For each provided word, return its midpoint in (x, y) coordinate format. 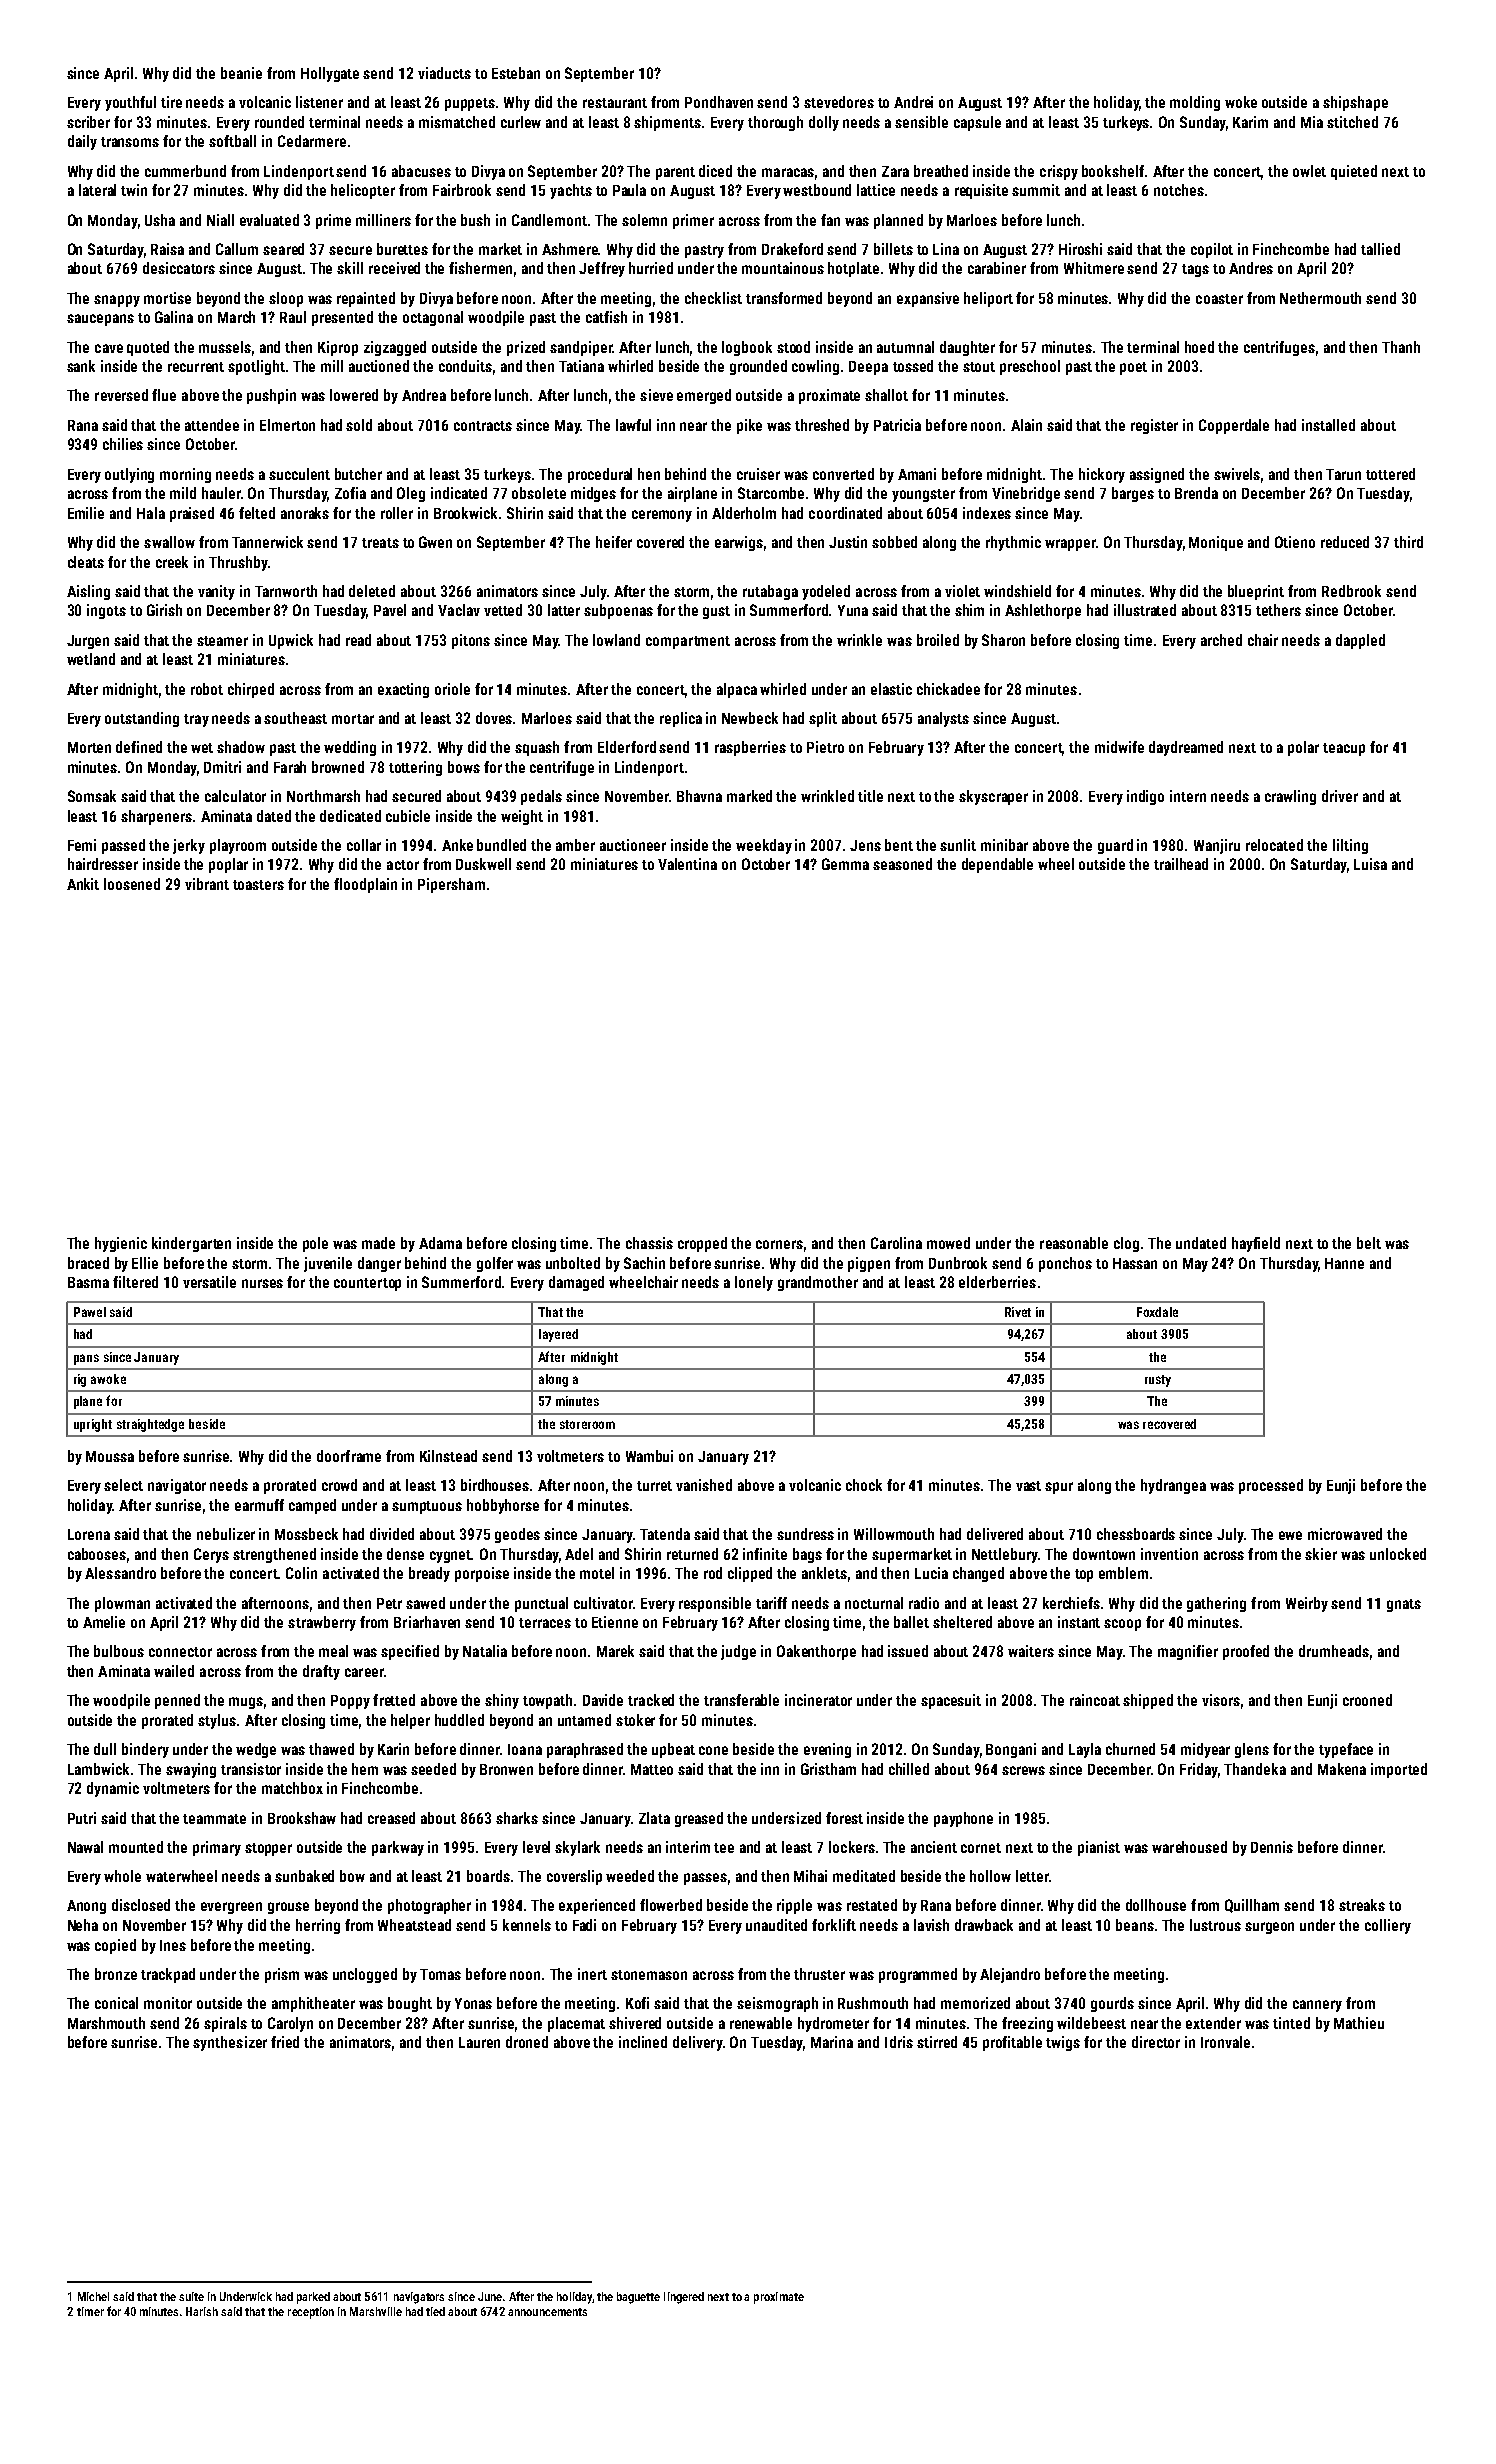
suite (191, 2296)
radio (924, 1603)
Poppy (350, 1702)
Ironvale (1225, 2042)
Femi (82, 845)
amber (575, 845)
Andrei (913, 102)
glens (1252, 1750)
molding (1195, 103)
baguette (638, 2298)
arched (1221, 640)
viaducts (444, 73)
